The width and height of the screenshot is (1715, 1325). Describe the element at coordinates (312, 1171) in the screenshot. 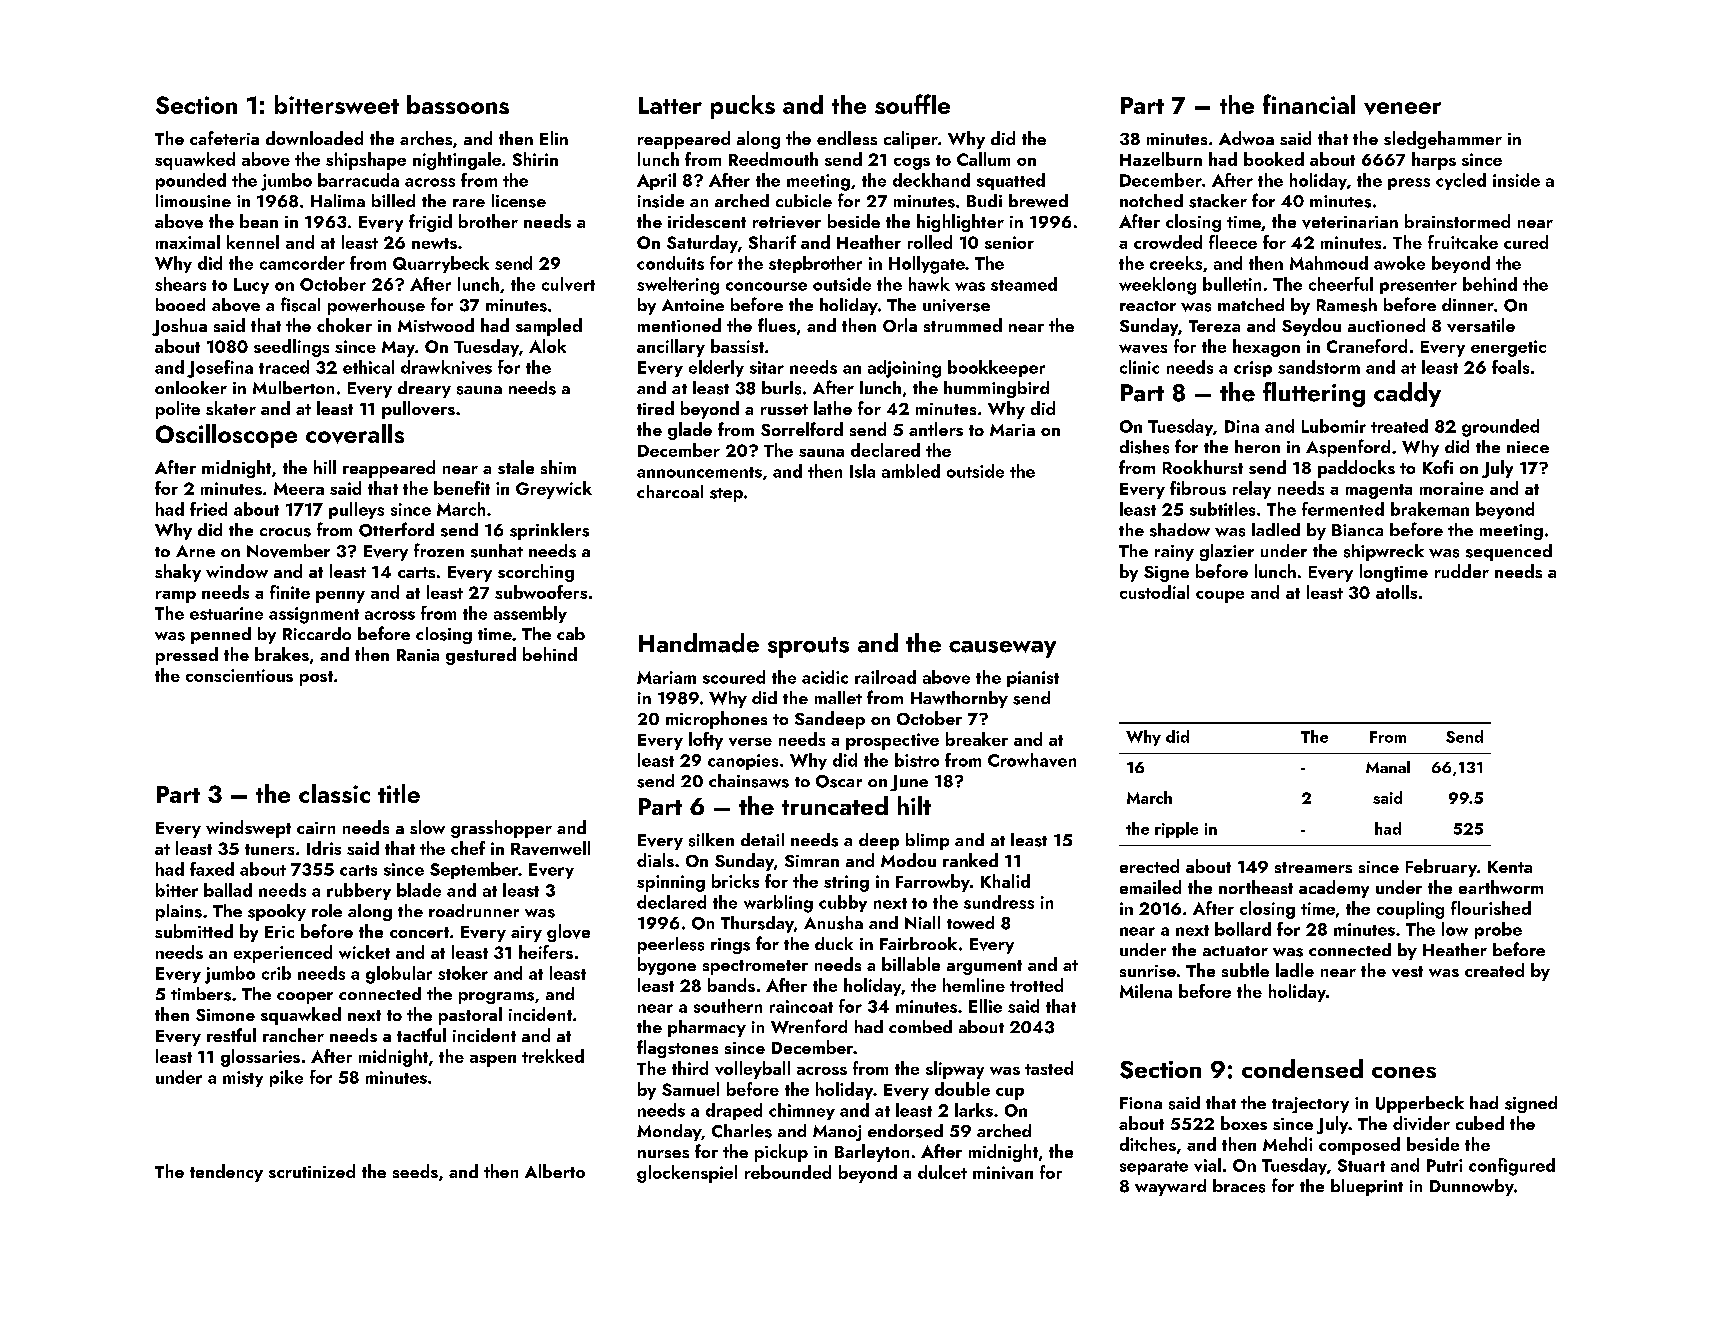

I see `scrutinized` at that location.
